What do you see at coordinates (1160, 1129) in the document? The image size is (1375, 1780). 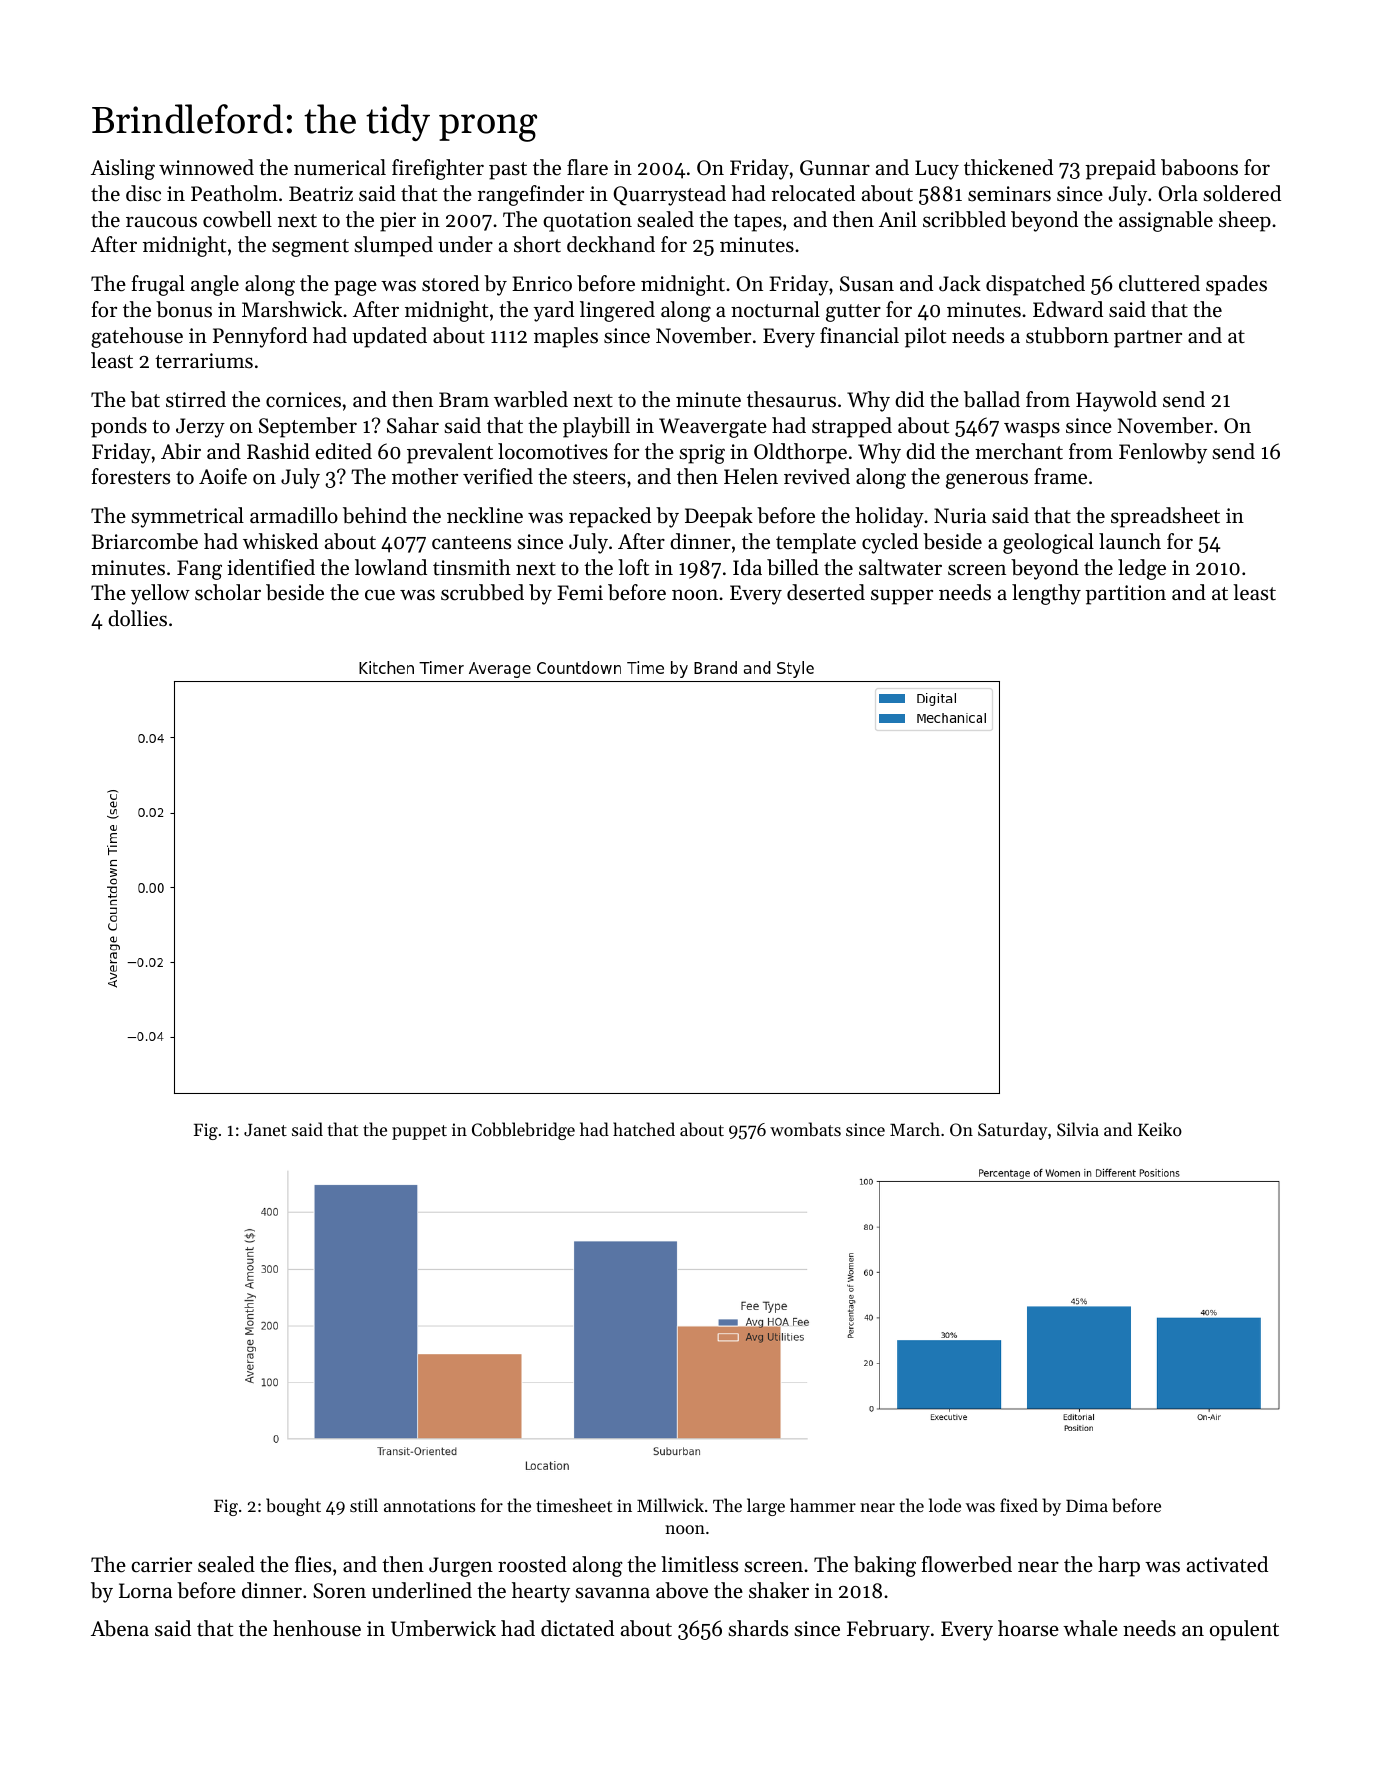 I see `Keiko` at bounding box center [1160, 1129].
